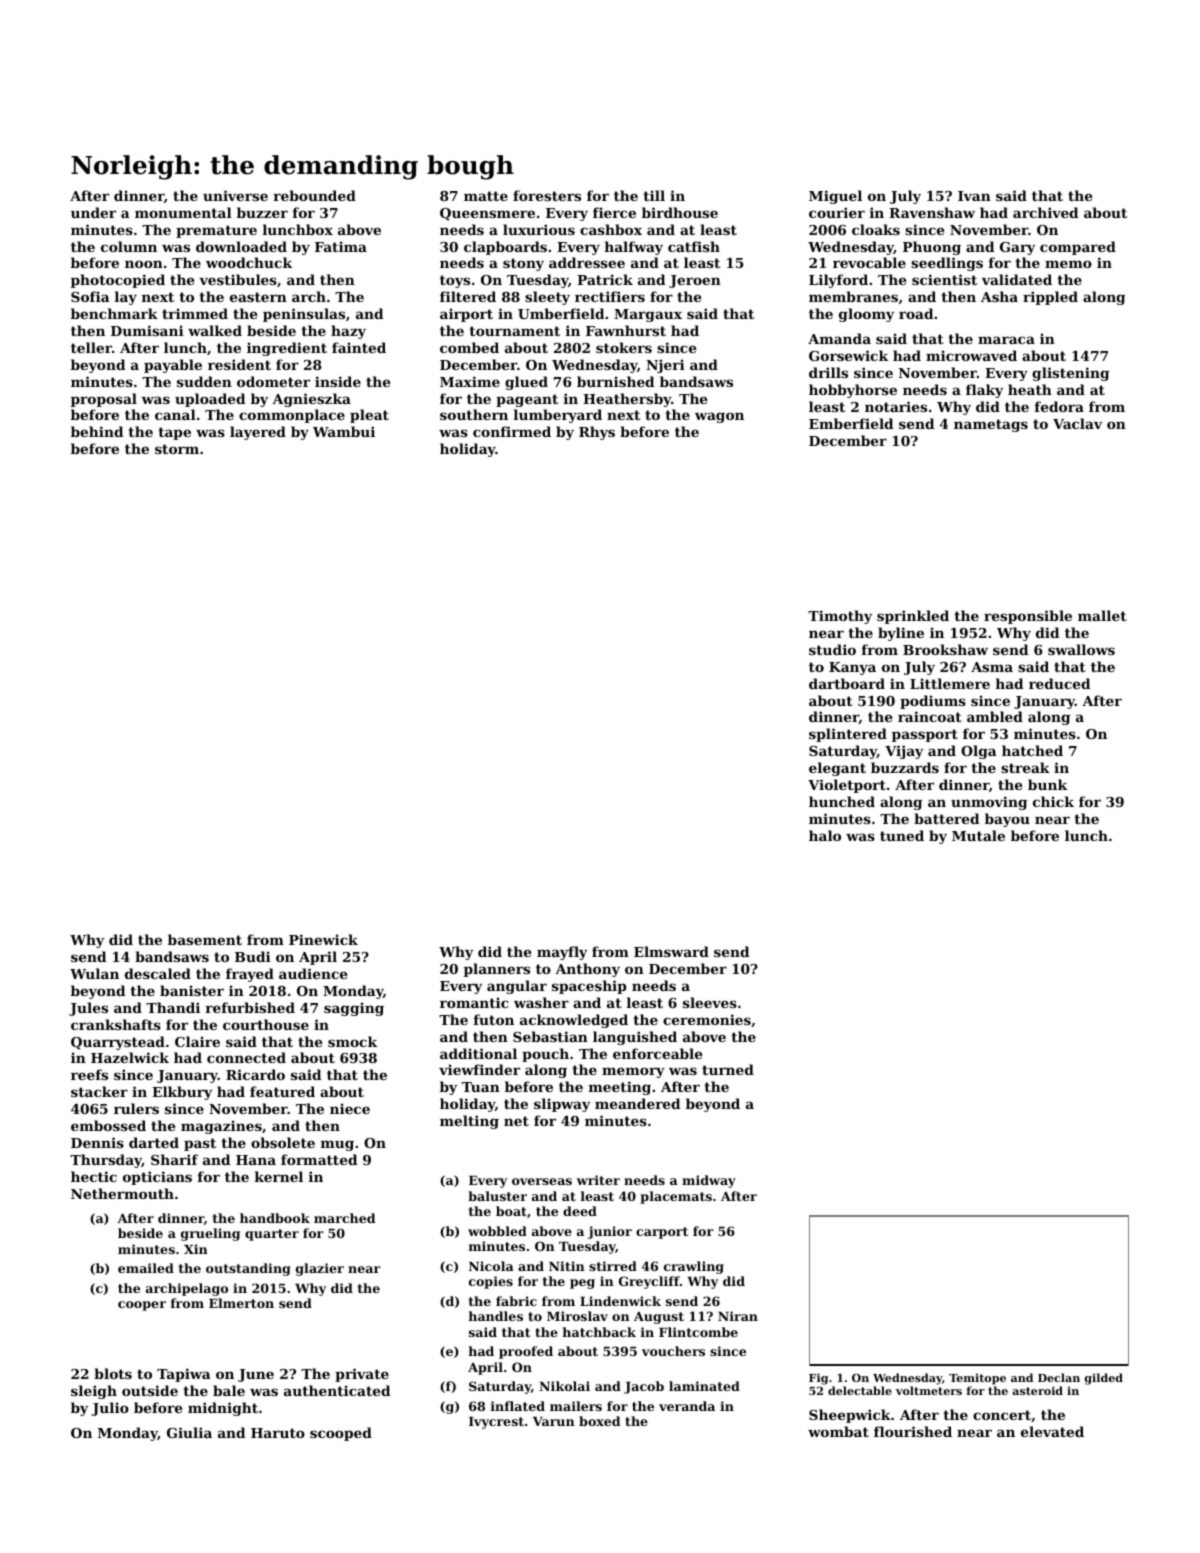 Image resolution: width=1200 pixels, height=1553 pixels. What do you see at coordinates (979, 752) in the image?
I see `Olga` at bounding box center [979, 752].
